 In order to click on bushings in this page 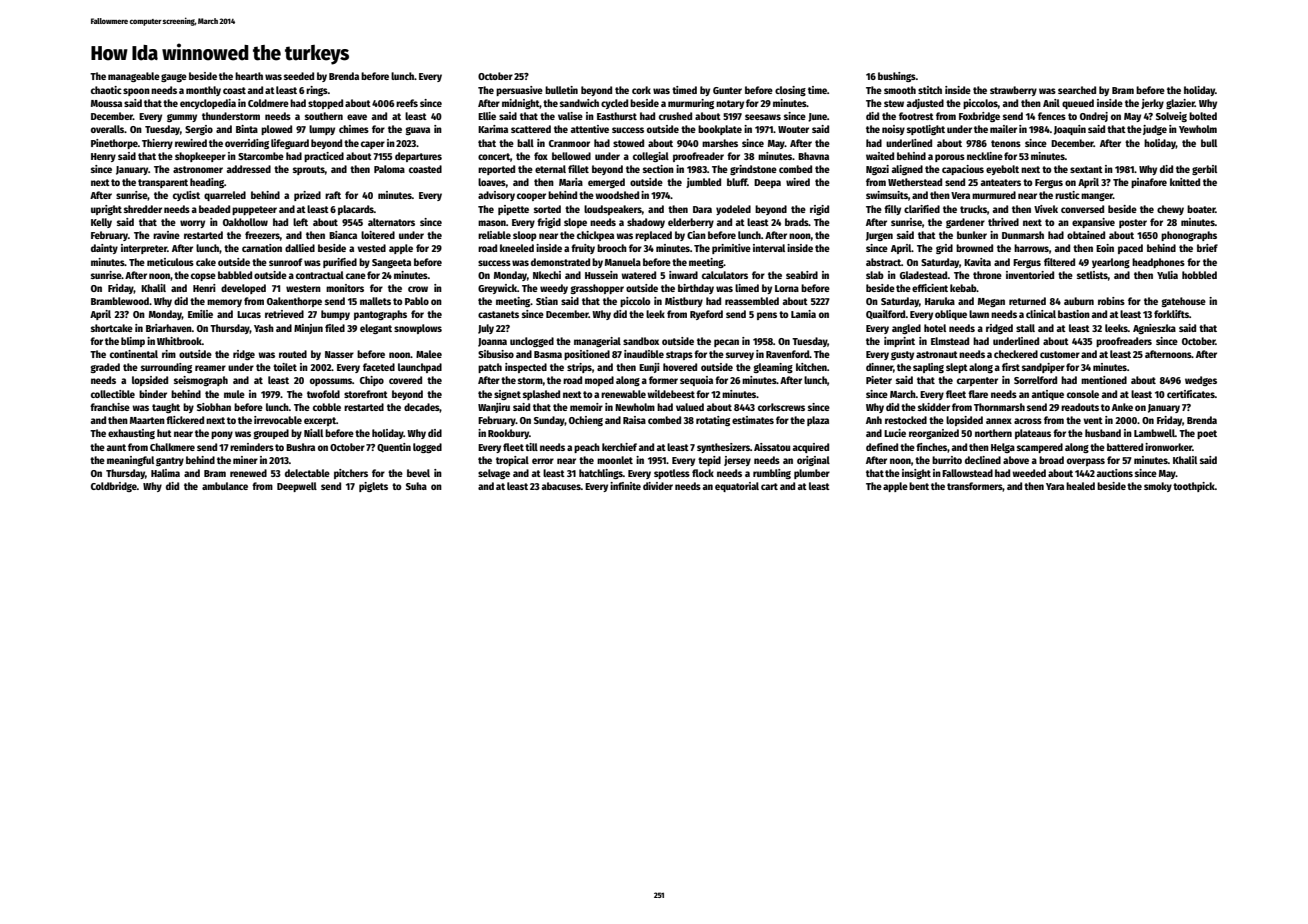, I will do `click(897, 77)`.
